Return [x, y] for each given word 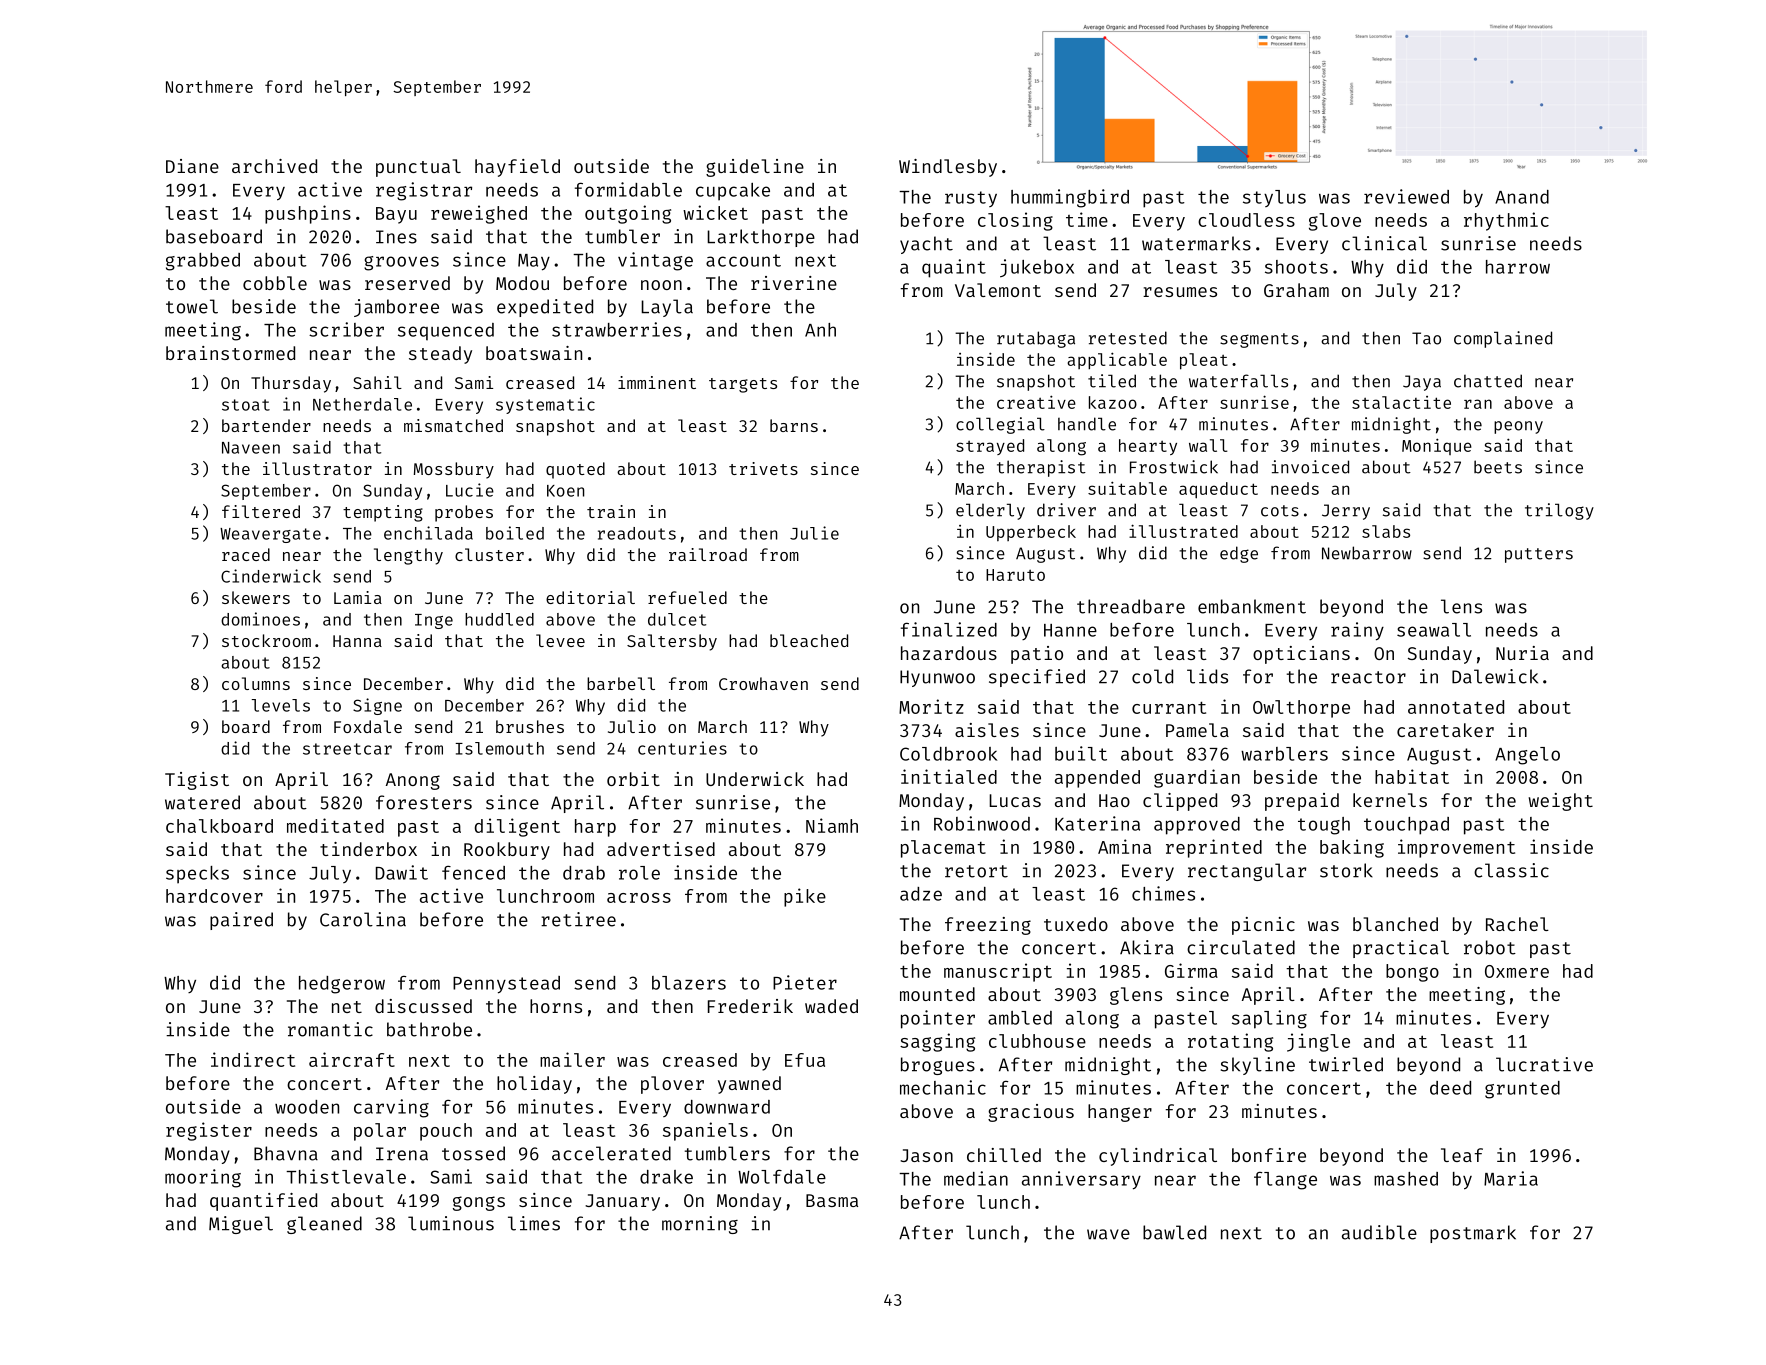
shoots [1296, 267]
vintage [655, 261]
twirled [1346, 1064]
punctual [418, 168]
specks [197, 874]
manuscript [998, 972]
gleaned [324, 1225]
